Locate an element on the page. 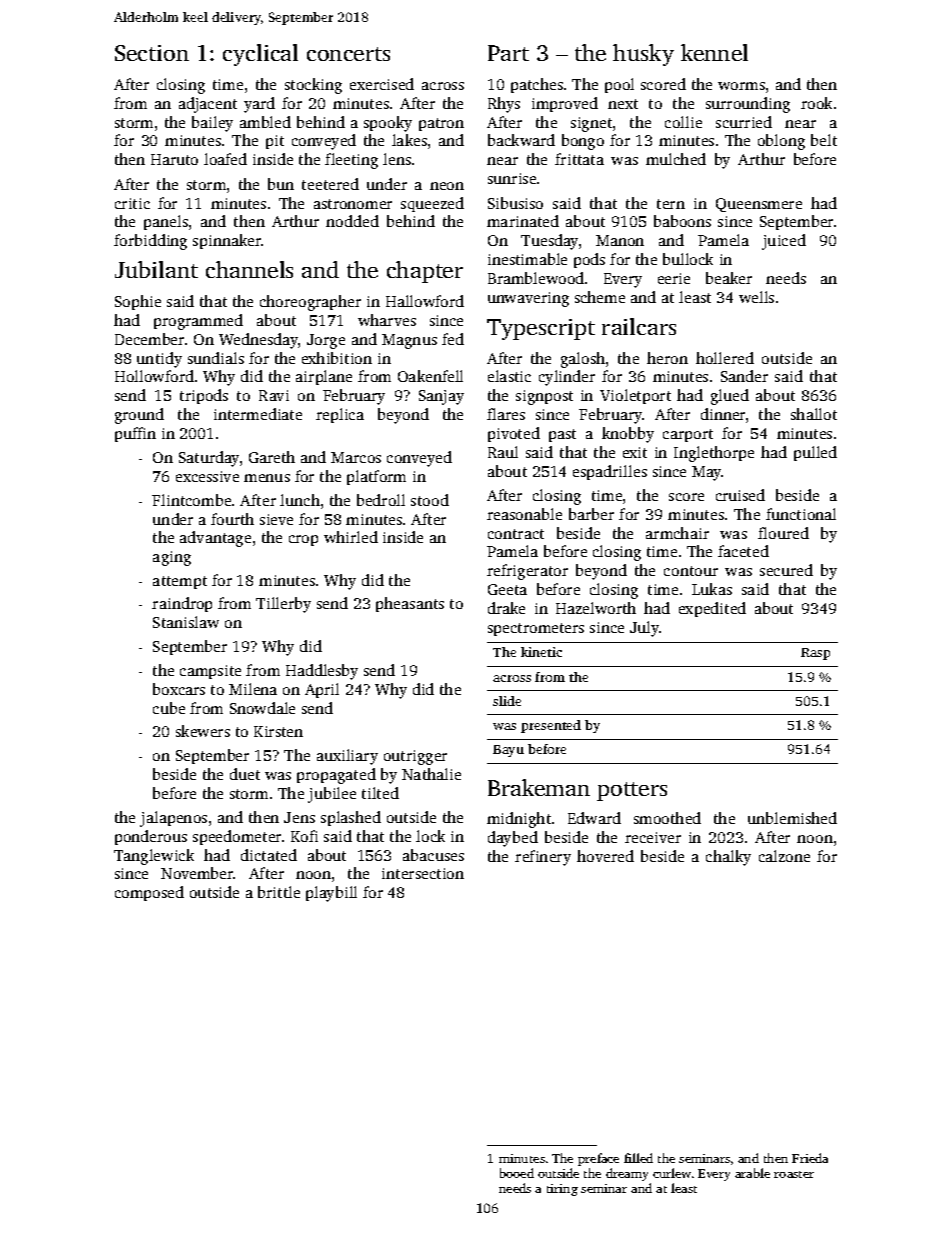  smoothed is located at coordinates (667, 818).
